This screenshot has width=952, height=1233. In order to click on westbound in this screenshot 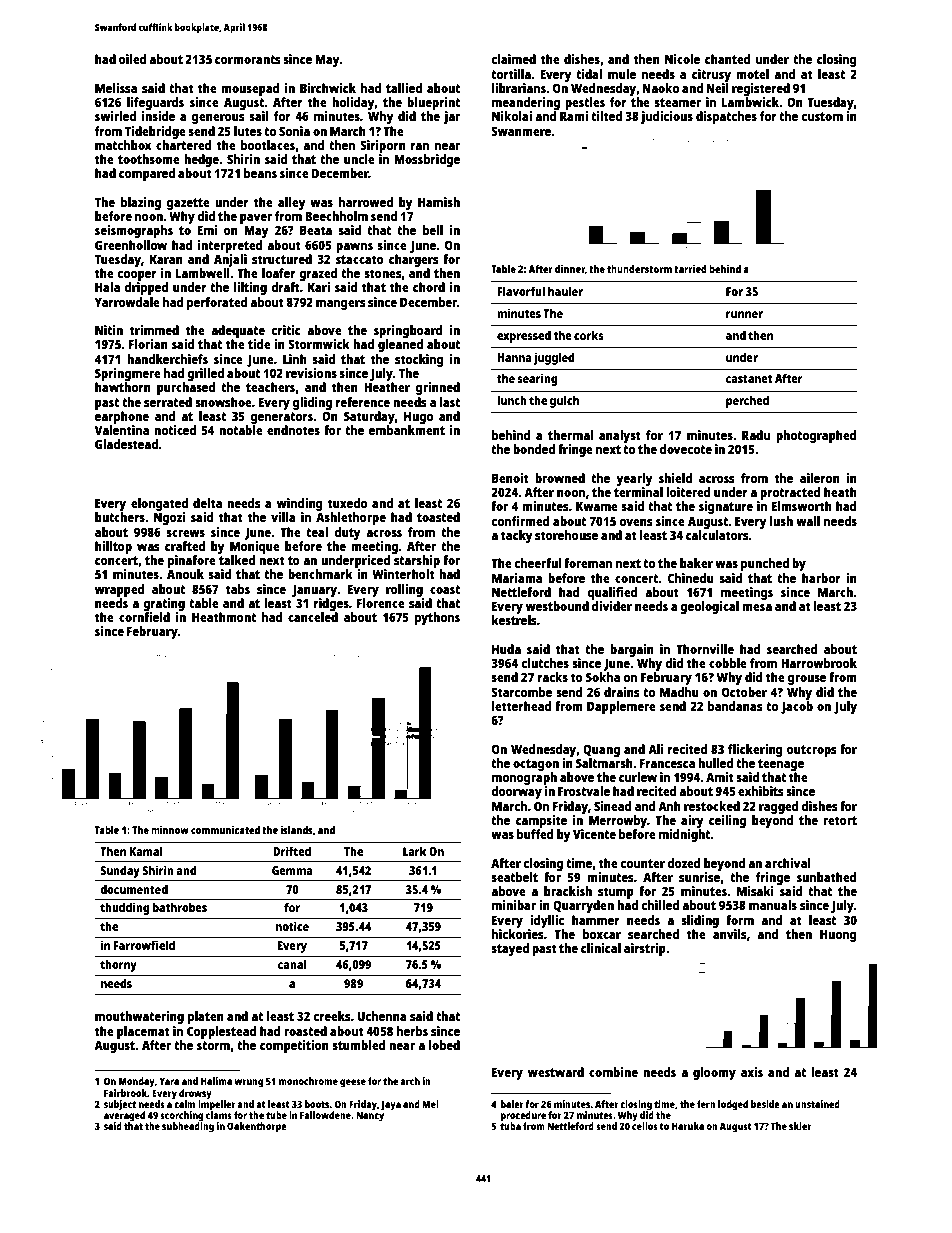, I will do `click(557, 606)`.
